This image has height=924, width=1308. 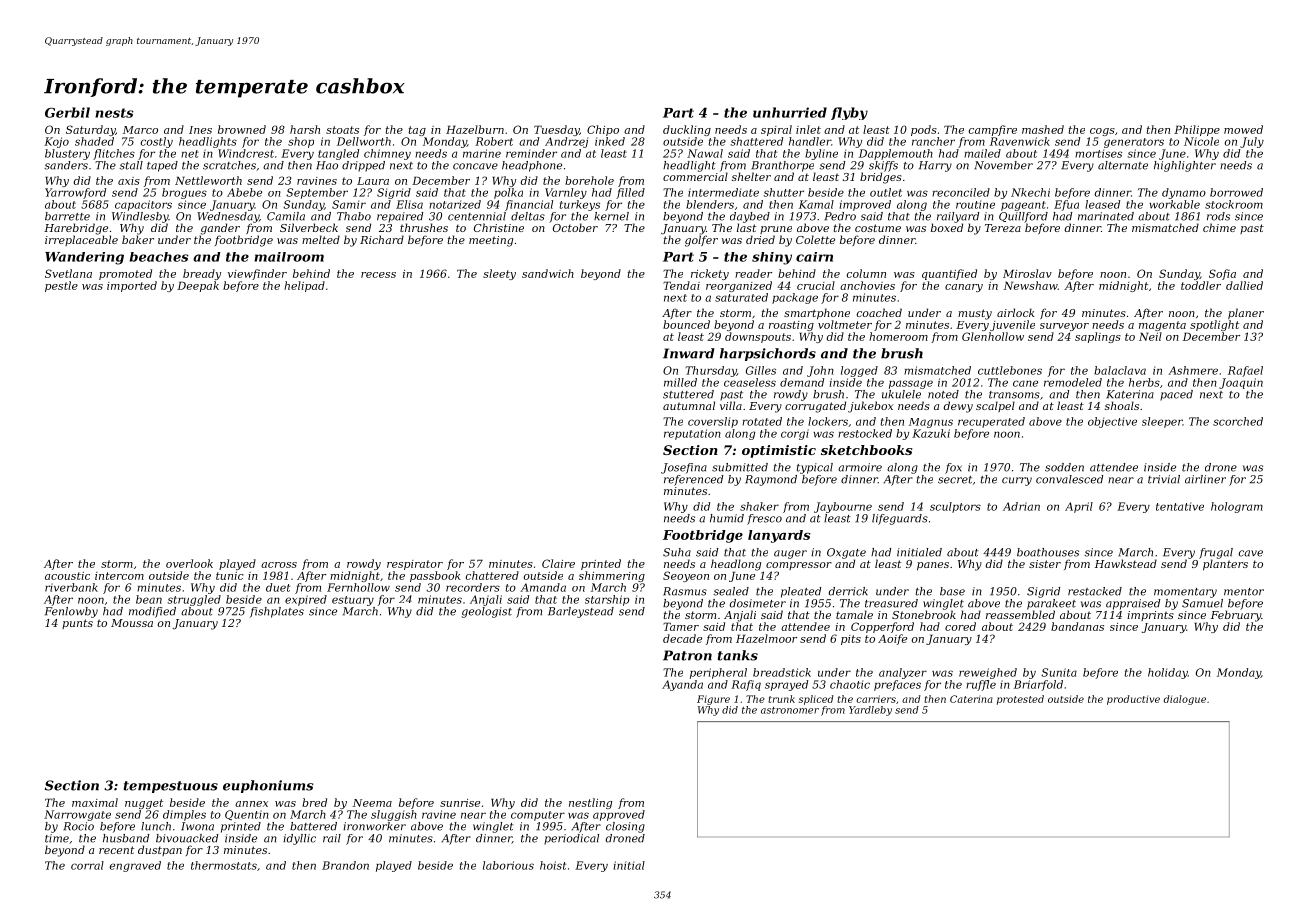 What do you see at coordinates (1243, 129) in the image?
I see `mowed` at bounding box center [1243, 129].
